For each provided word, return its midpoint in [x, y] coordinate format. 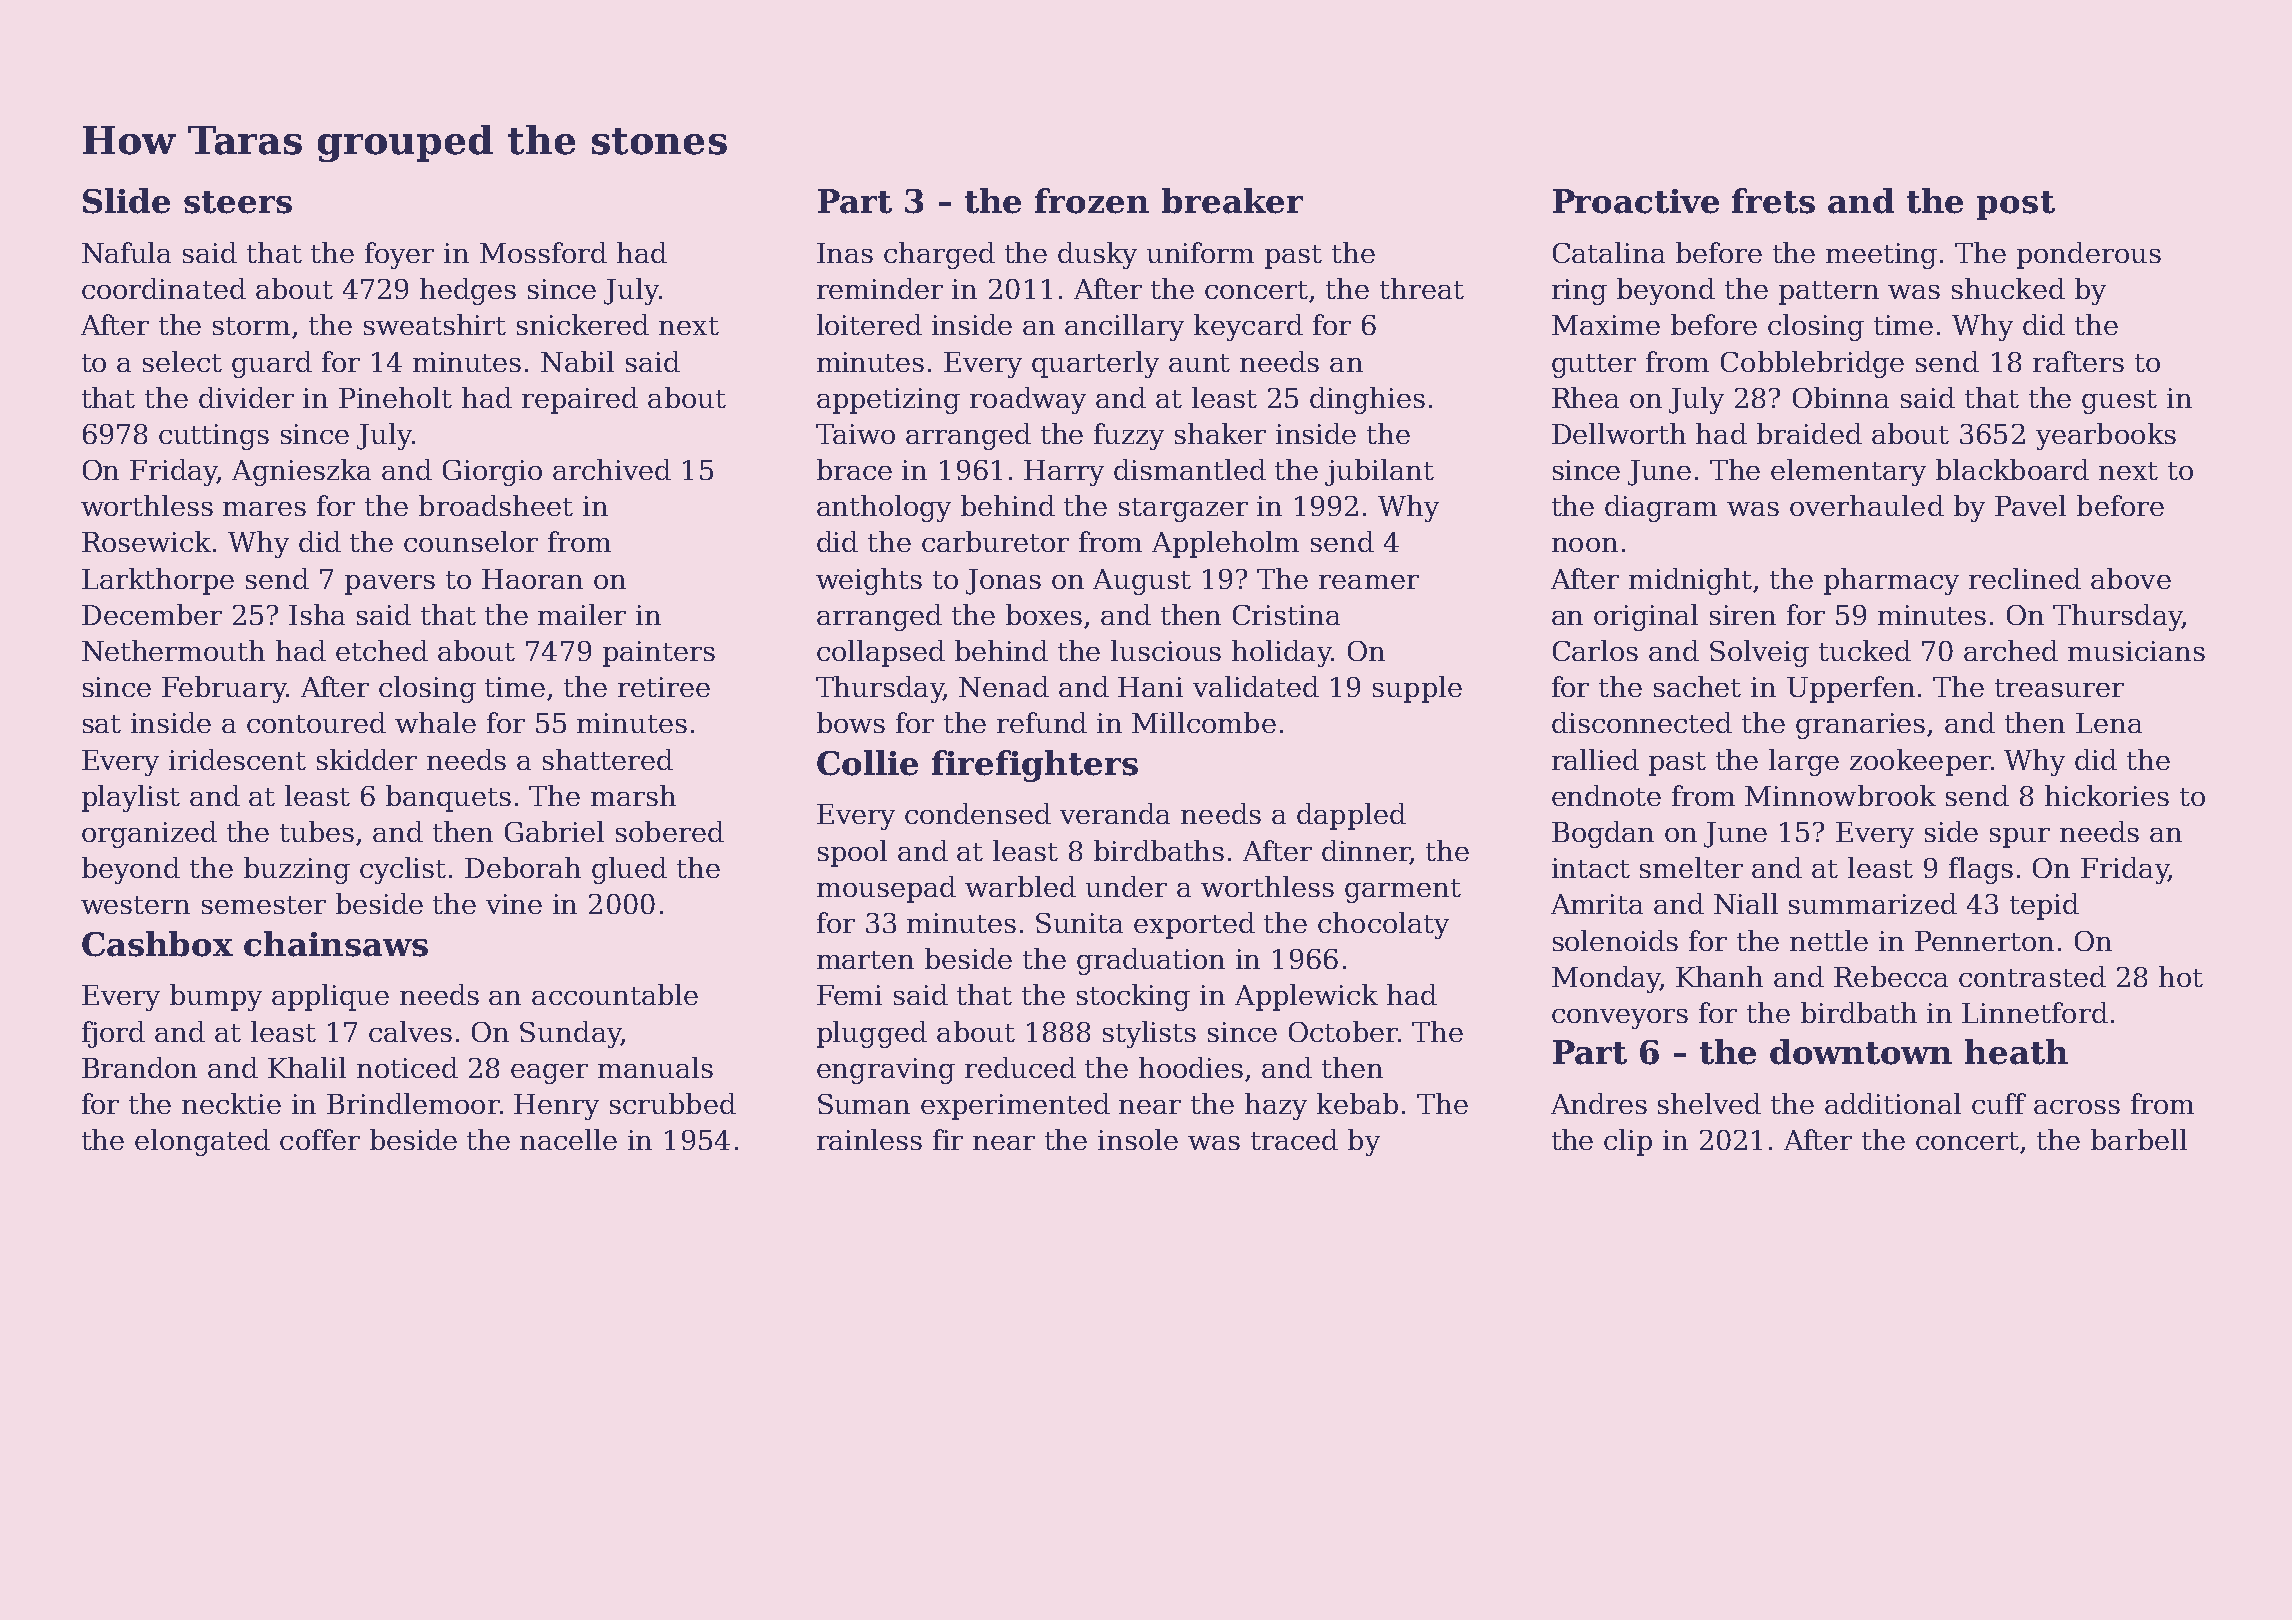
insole [1138, 1139]
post [2016, 205]
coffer [320, 1139]
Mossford [543, 252]
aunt [1199, 363]
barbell [2139, 1139]
